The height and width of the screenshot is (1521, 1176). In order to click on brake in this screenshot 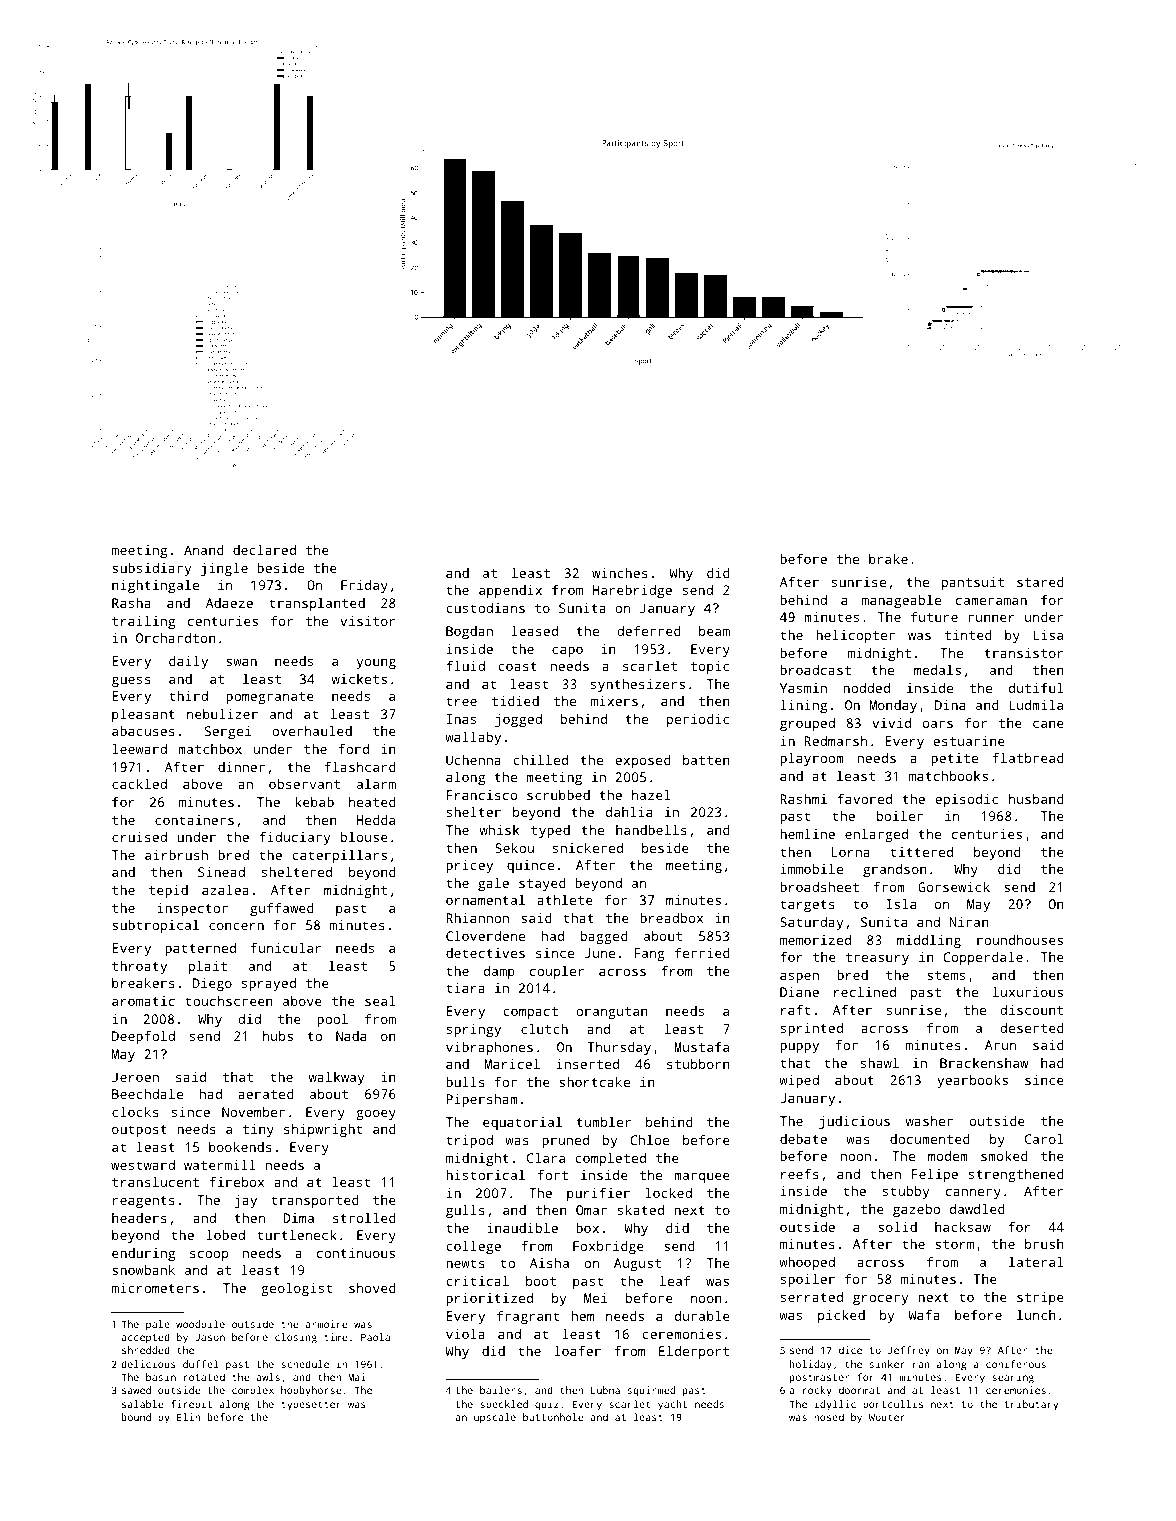, I will do `click(888, 559)`.
